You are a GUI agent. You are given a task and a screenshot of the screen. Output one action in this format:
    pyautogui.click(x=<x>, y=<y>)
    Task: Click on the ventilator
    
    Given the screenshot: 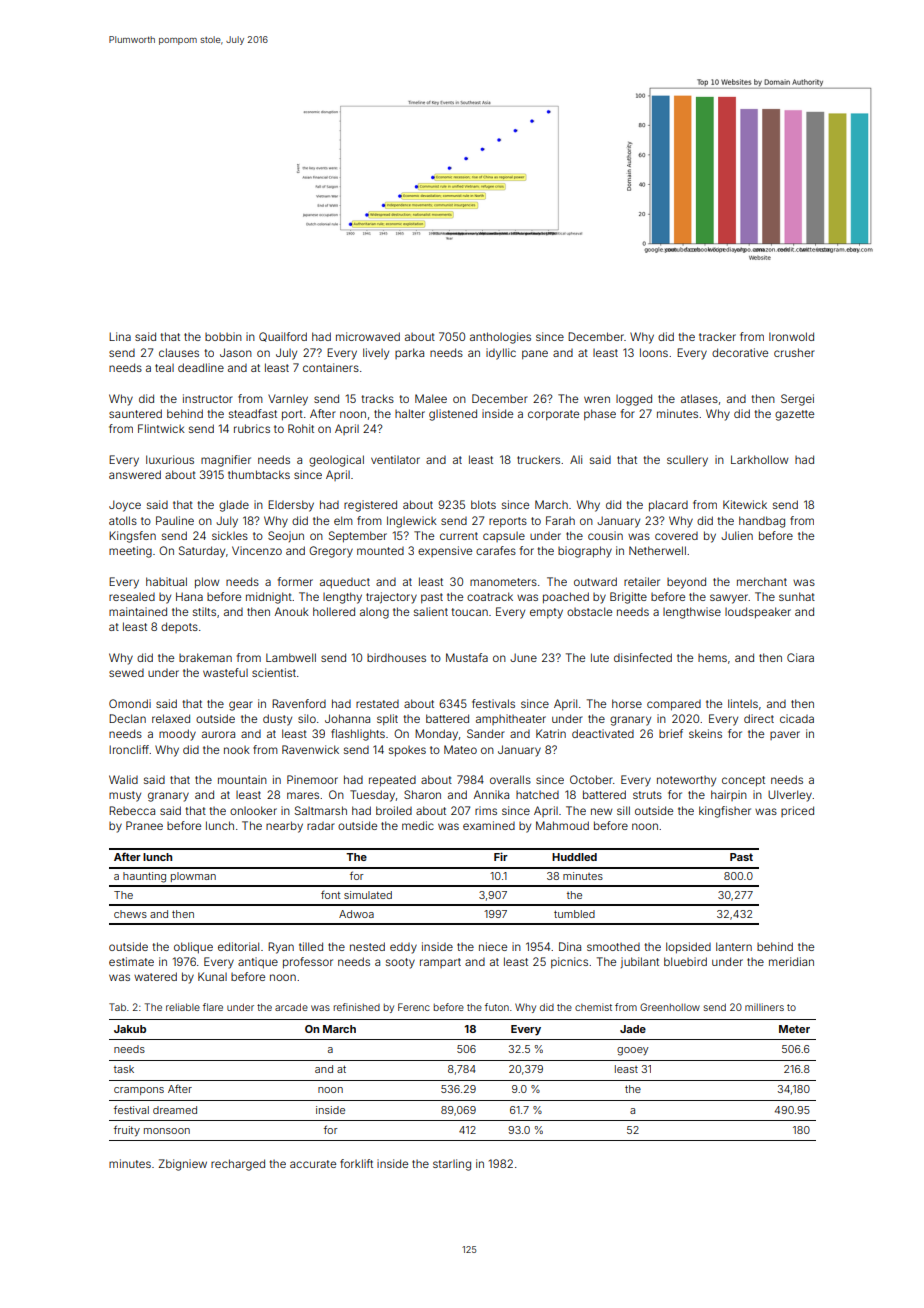 What is the action you would take?
    pyautogui.click(x=395, y=459)
